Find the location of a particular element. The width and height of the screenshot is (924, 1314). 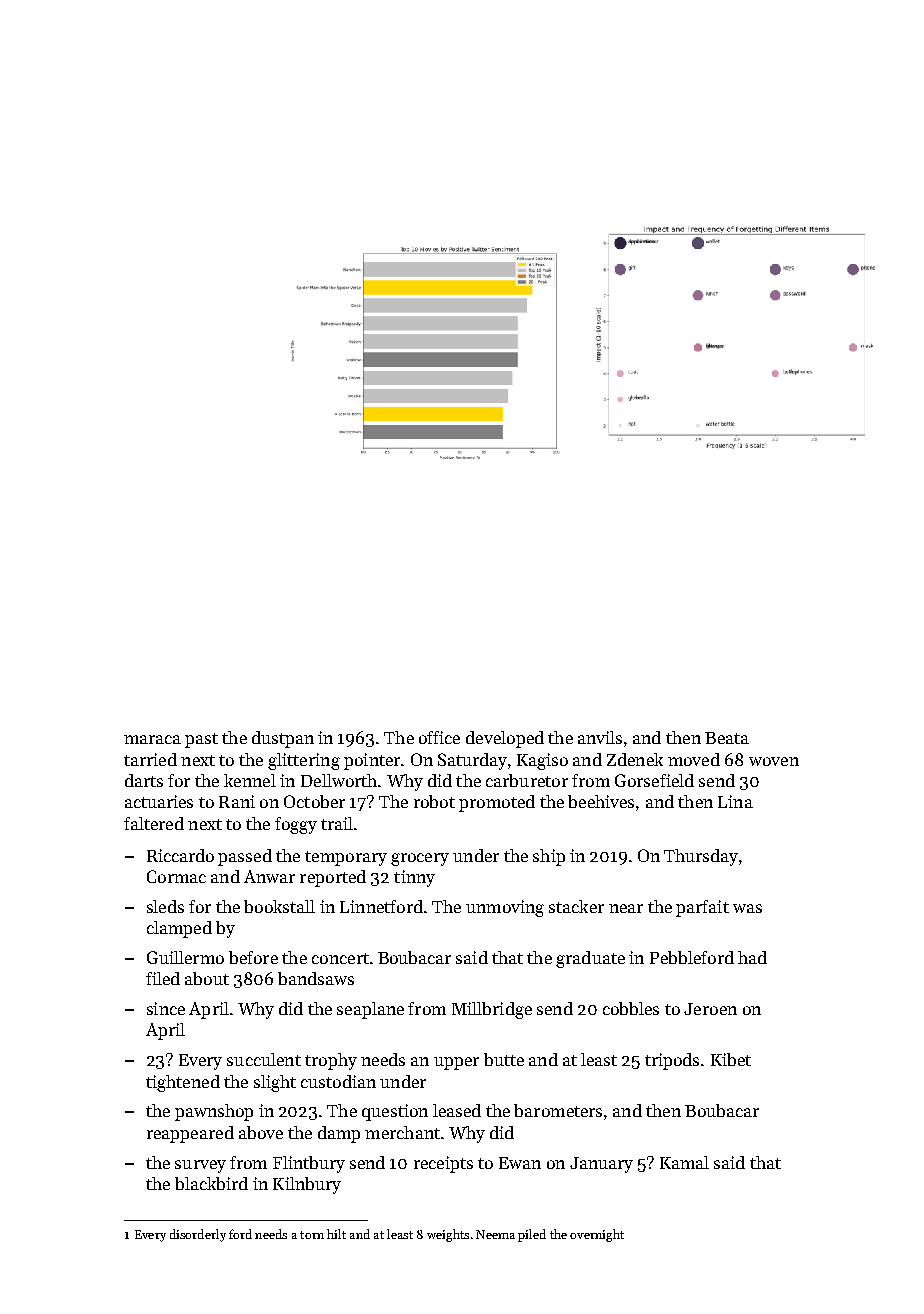

before is located at coordinates (253, 957).
